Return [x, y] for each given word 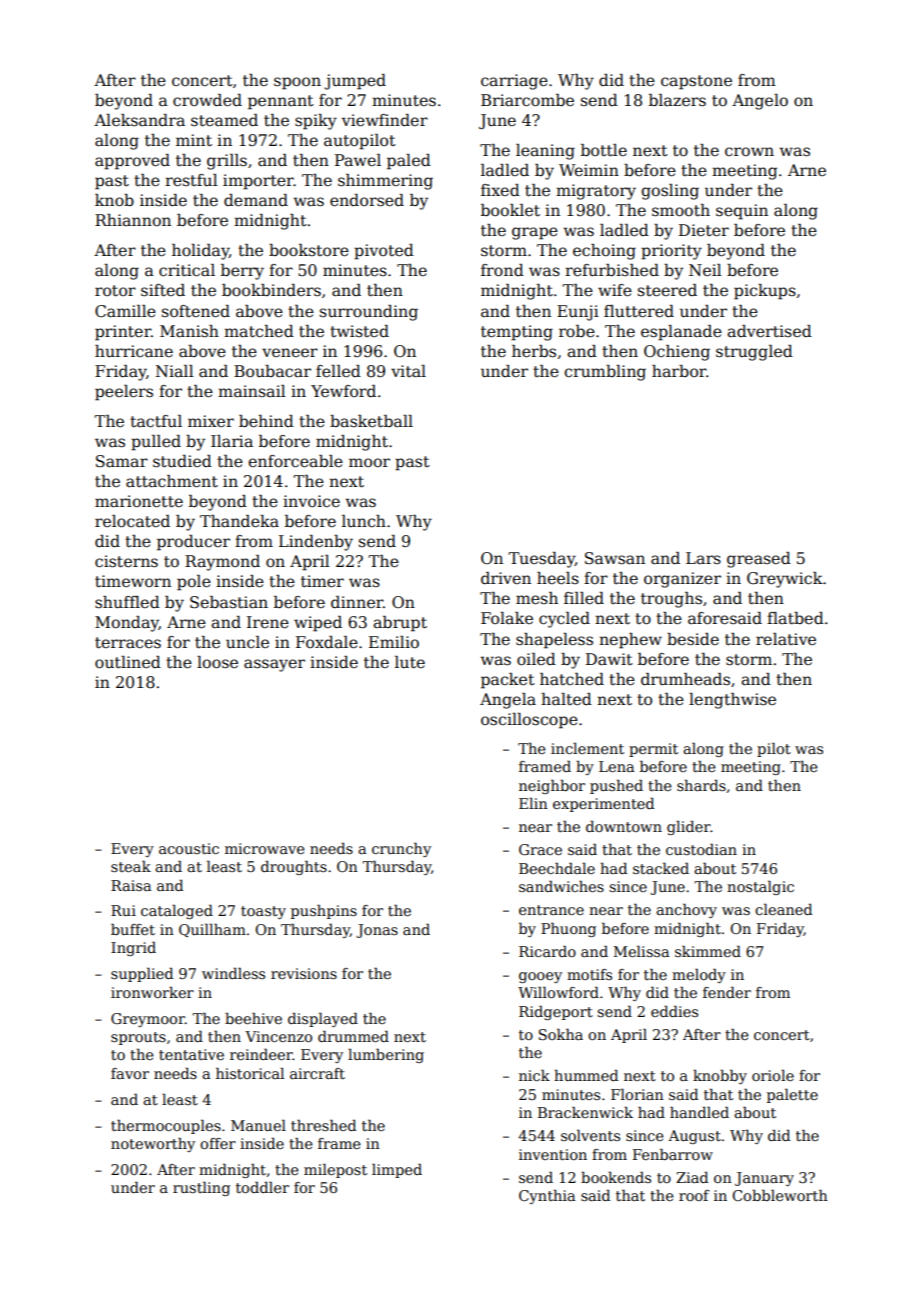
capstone [696, 82]
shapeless [554, 641]
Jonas [377, 931]
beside [693, 639]
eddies [674, 1011]
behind [266, 421]
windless [233, 973]
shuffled [127, 602]
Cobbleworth [780, 1195]
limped [397, 1170]
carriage [514, 82]
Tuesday [541, 560]
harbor [679, 371]
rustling [201, 1189]
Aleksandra [139, 120]
